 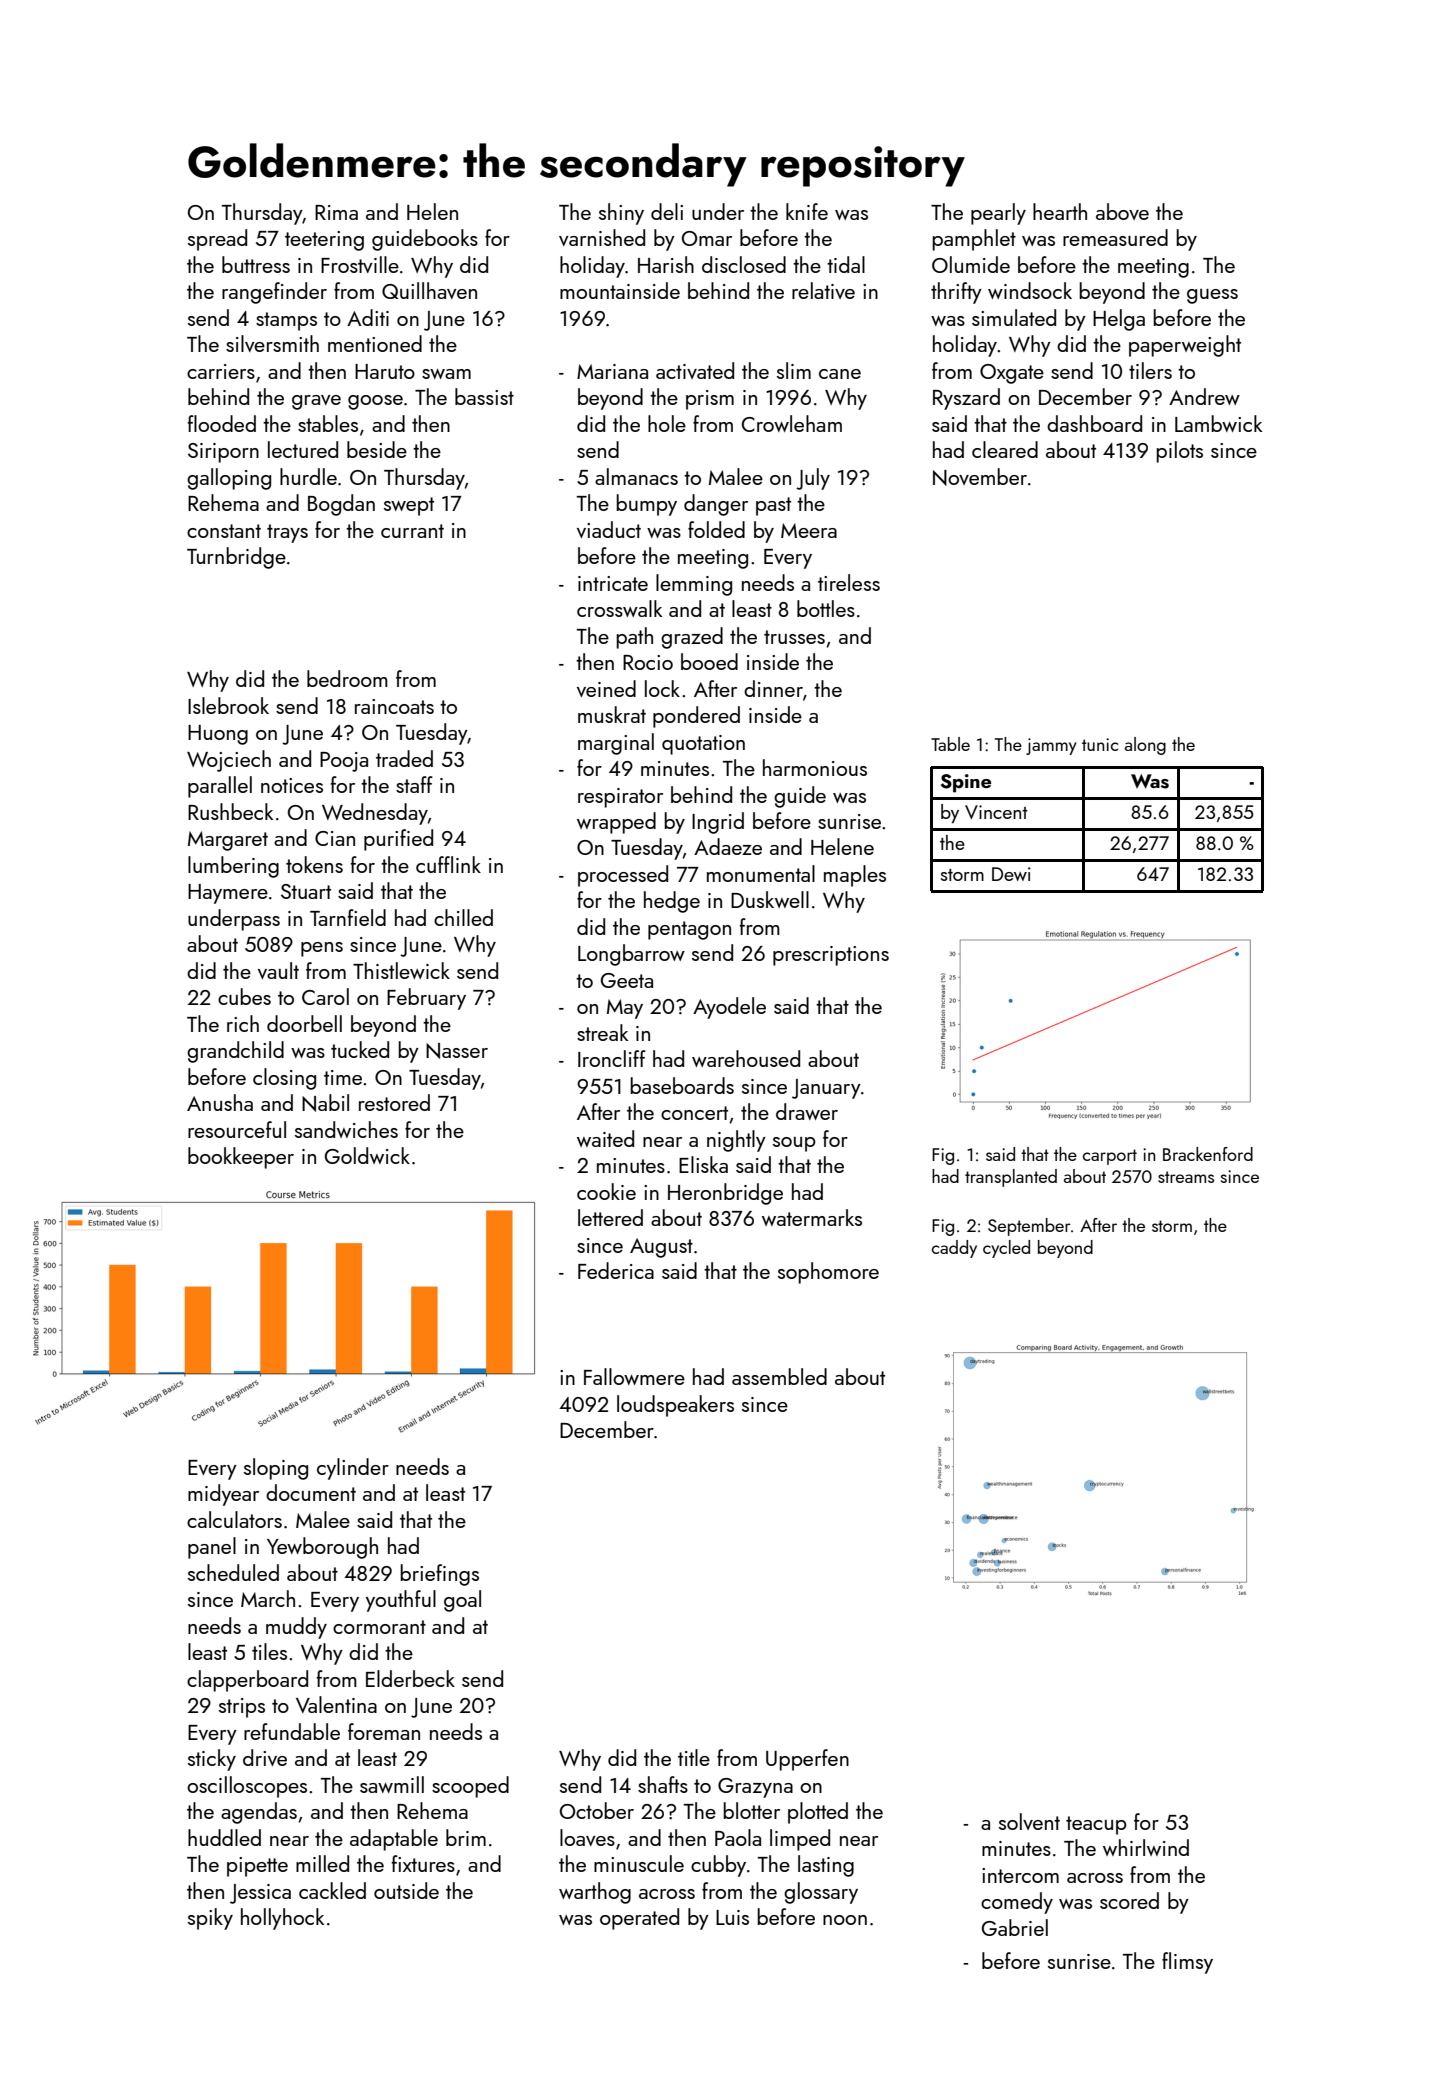 I want to click on Rima, so click(x=336, y=212).
